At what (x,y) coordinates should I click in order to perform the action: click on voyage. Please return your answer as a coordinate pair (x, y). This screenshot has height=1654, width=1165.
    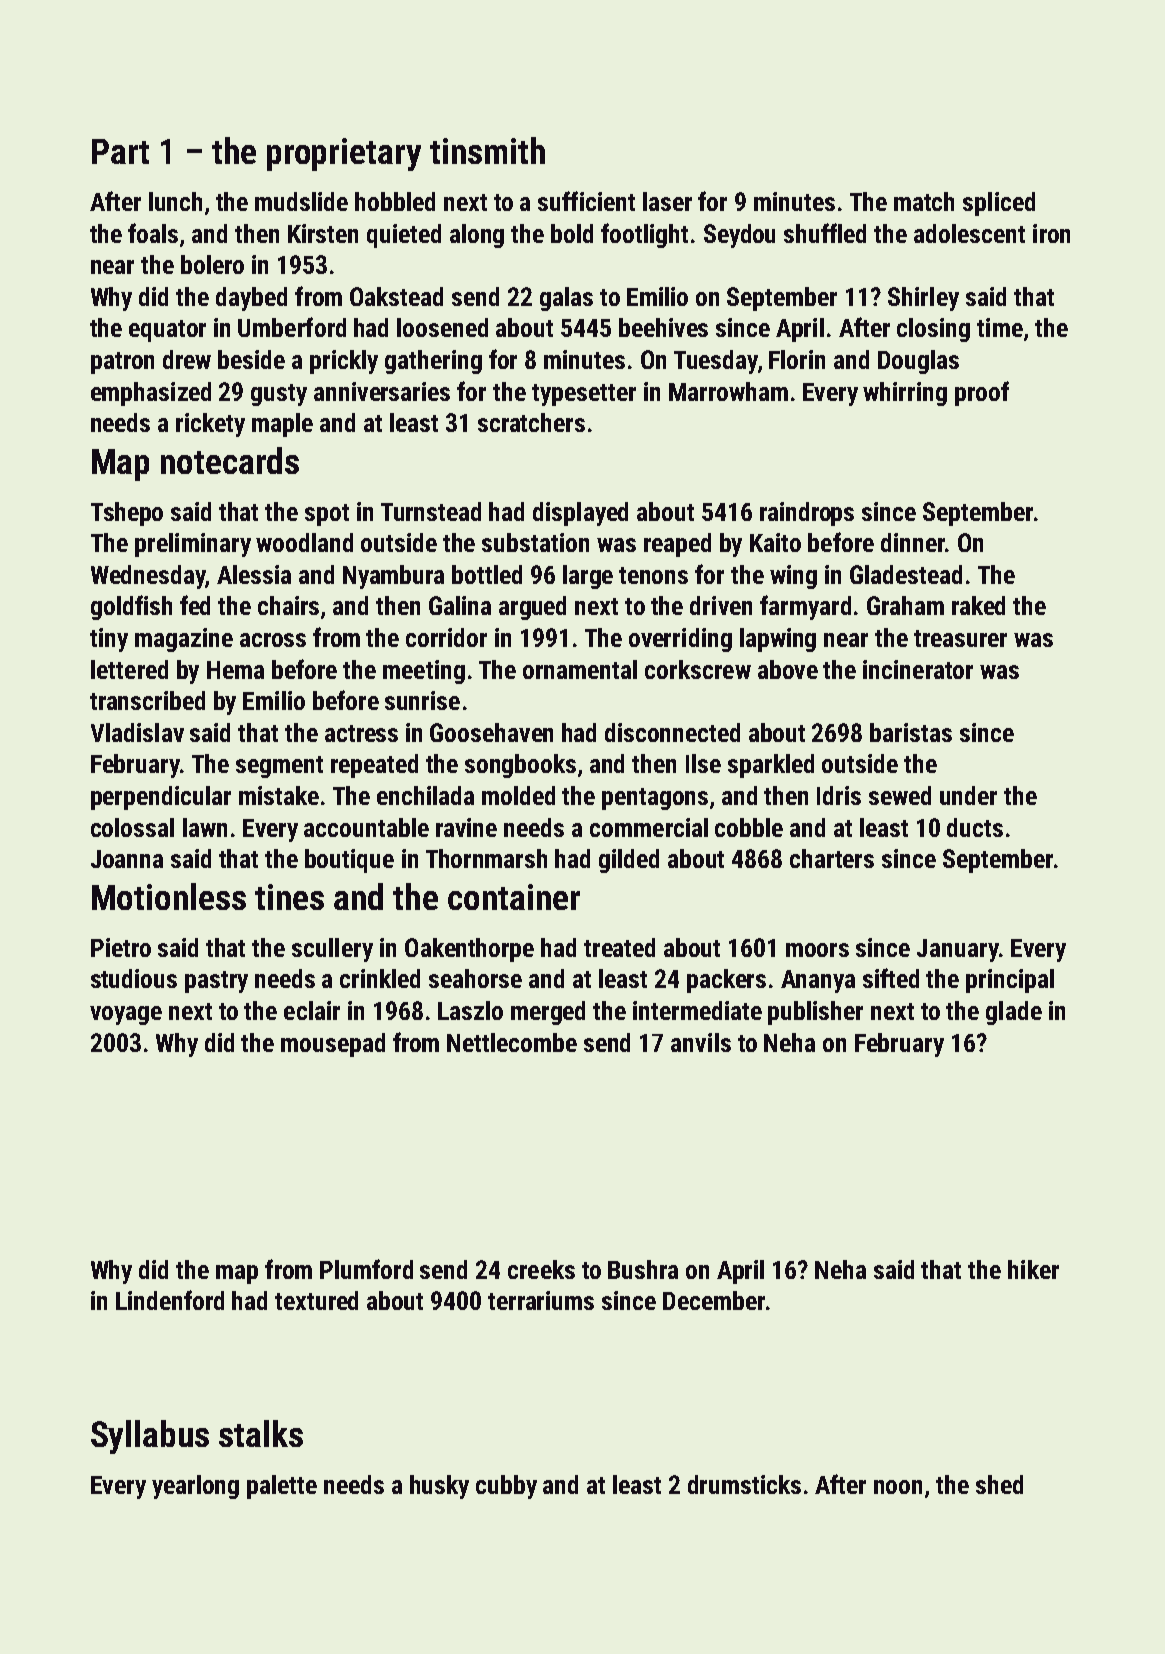
    Looking at the image, I should click on (126, 1015).
